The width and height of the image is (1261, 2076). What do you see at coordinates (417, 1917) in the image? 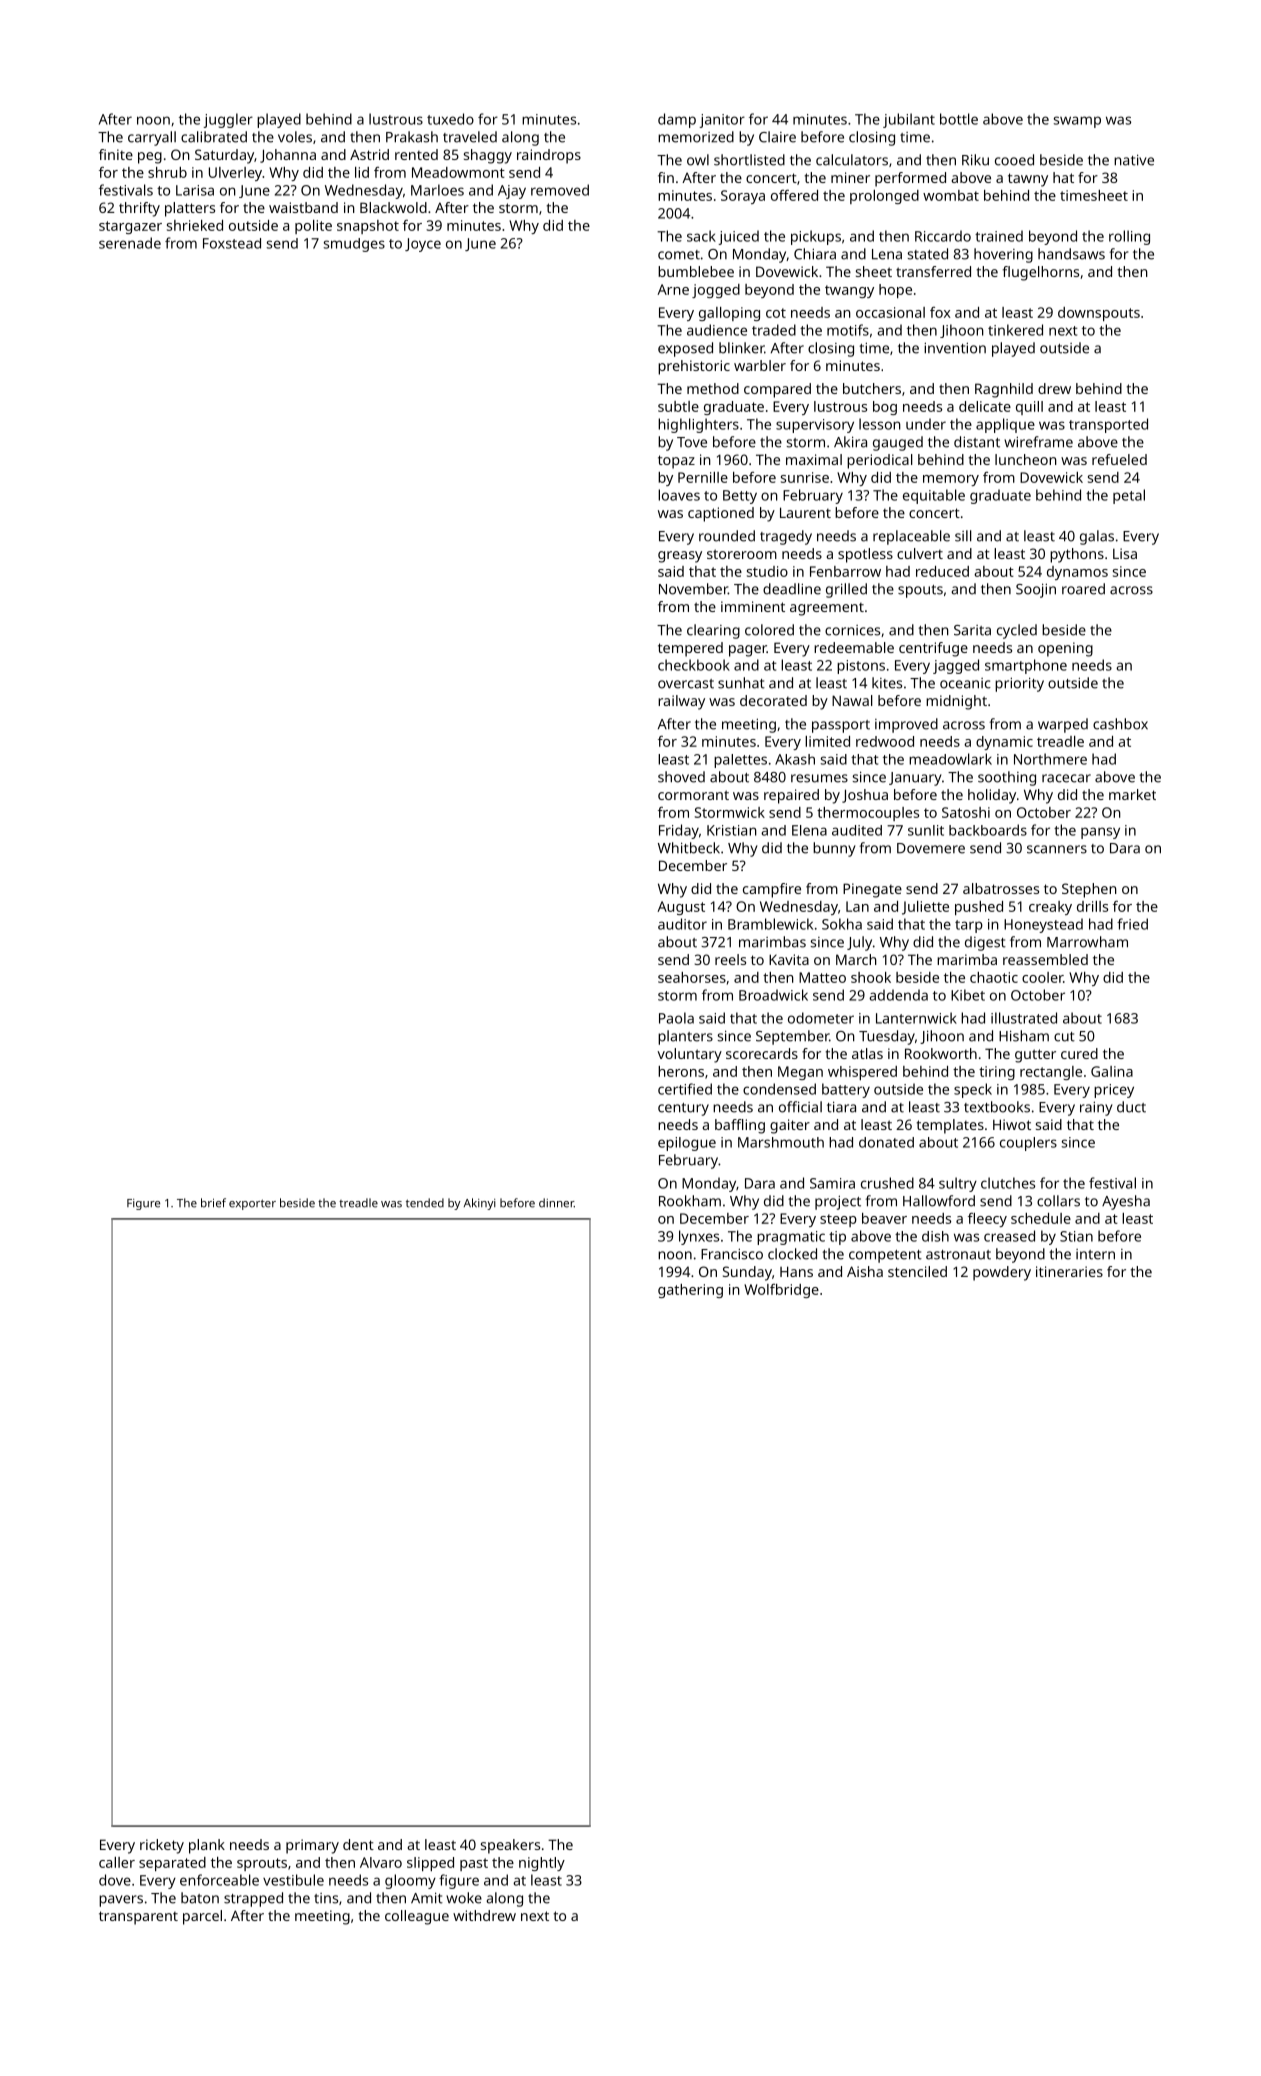
I see `colleague` at bounding box center [417, 1917].
